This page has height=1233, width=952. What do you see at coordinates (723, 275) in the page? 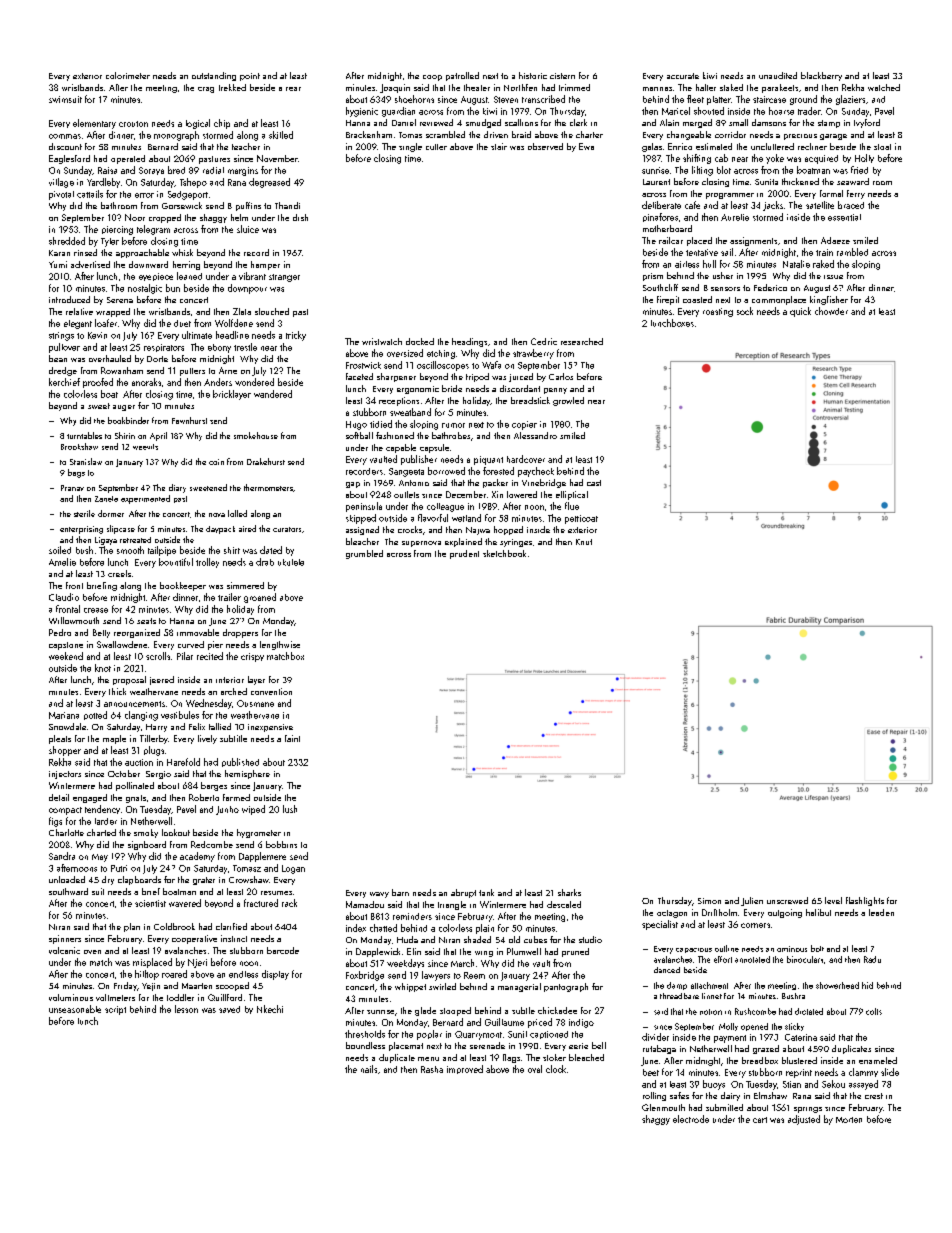
I see `usher` at bounding box center [723, 275].
